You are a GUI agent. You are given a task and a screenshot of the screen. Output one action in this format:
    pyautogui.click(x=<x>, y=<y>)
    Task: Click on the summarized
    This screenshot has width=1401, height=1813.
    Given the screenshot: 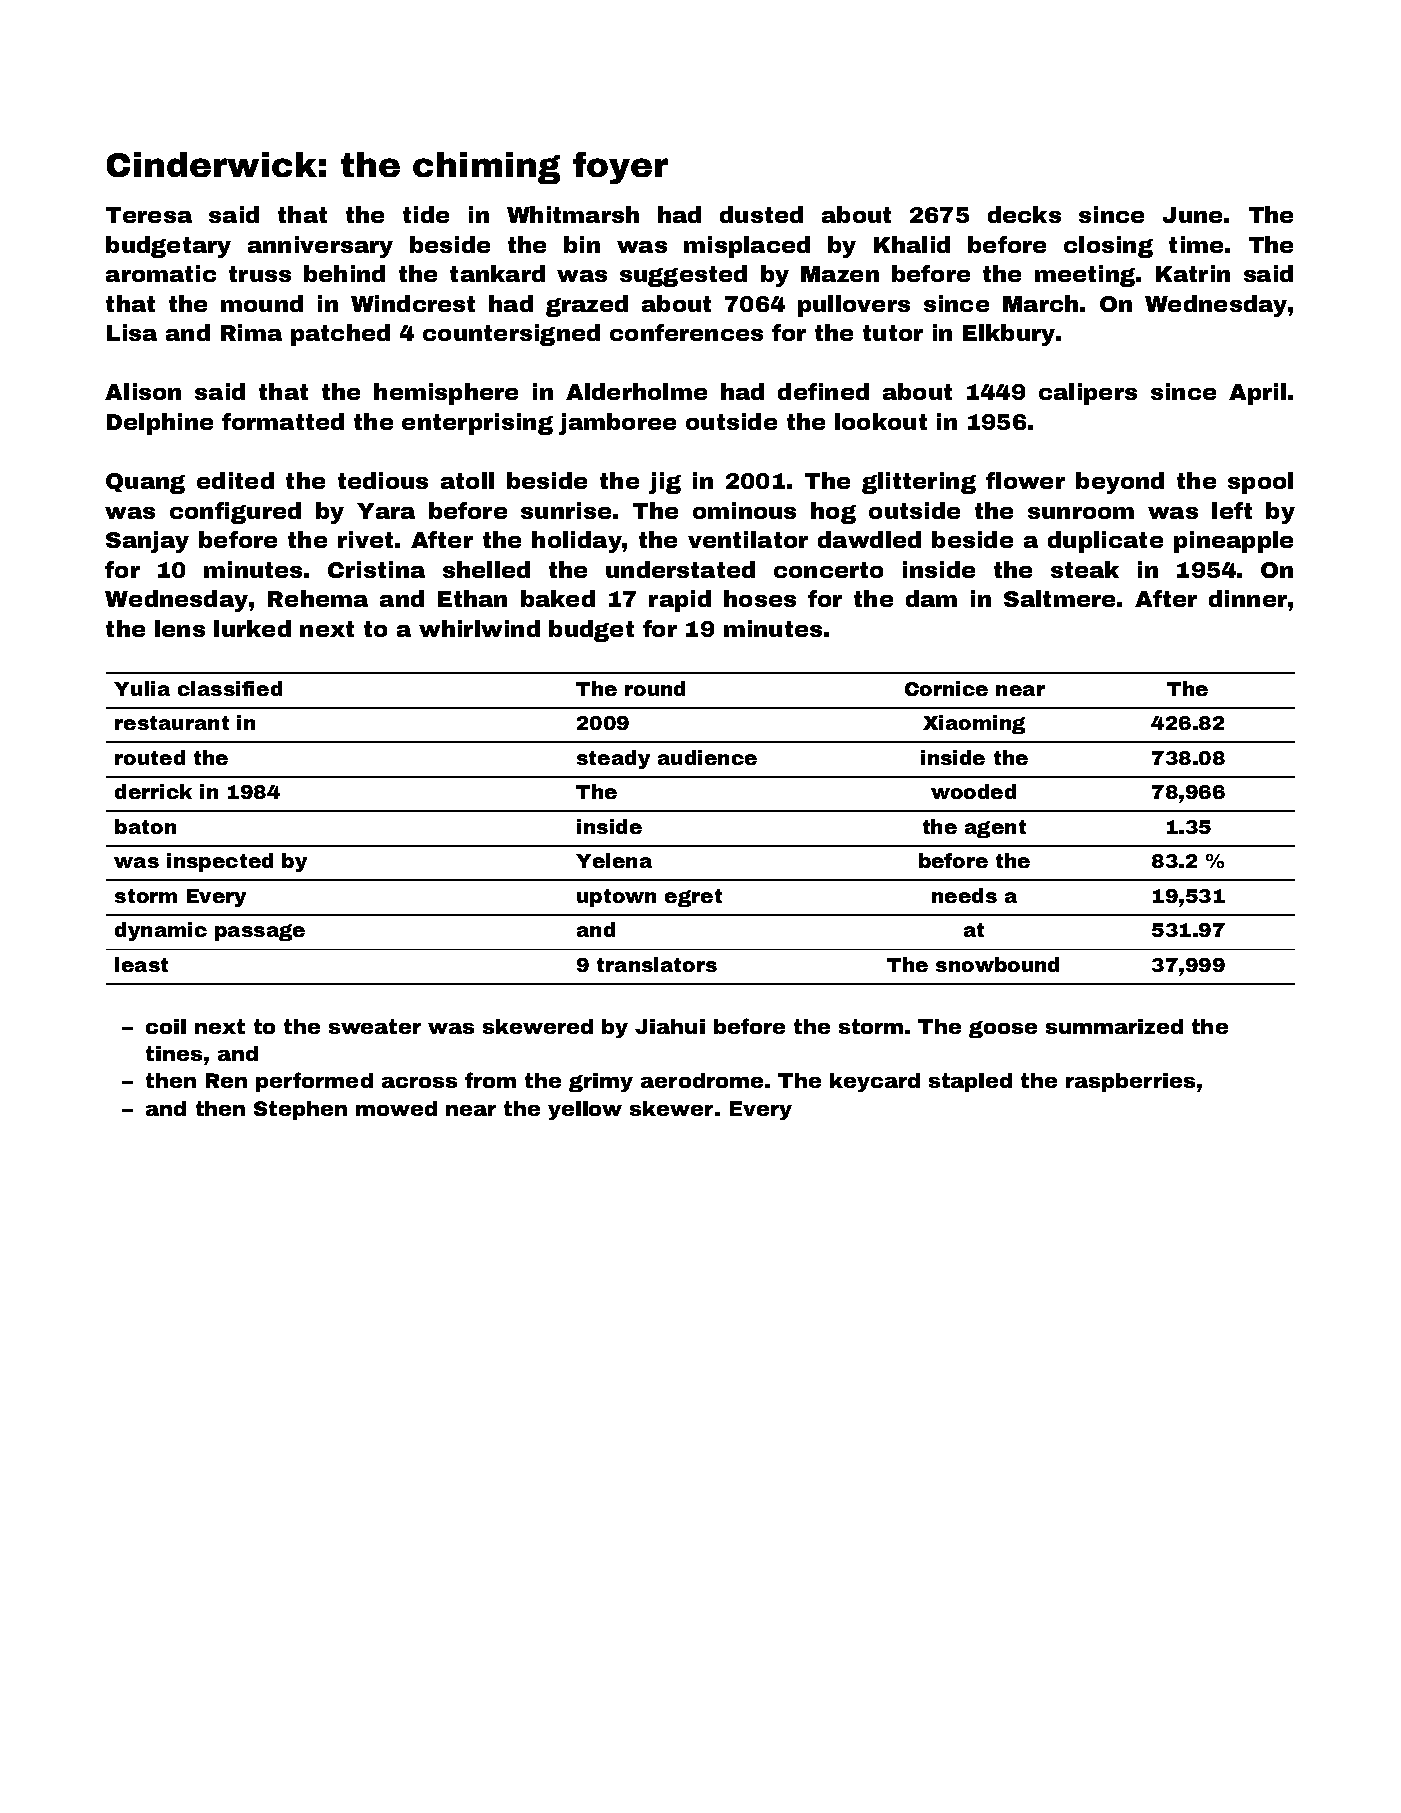 What is the action you would take?
    pyautogui.click(x=1114, y=1026)
